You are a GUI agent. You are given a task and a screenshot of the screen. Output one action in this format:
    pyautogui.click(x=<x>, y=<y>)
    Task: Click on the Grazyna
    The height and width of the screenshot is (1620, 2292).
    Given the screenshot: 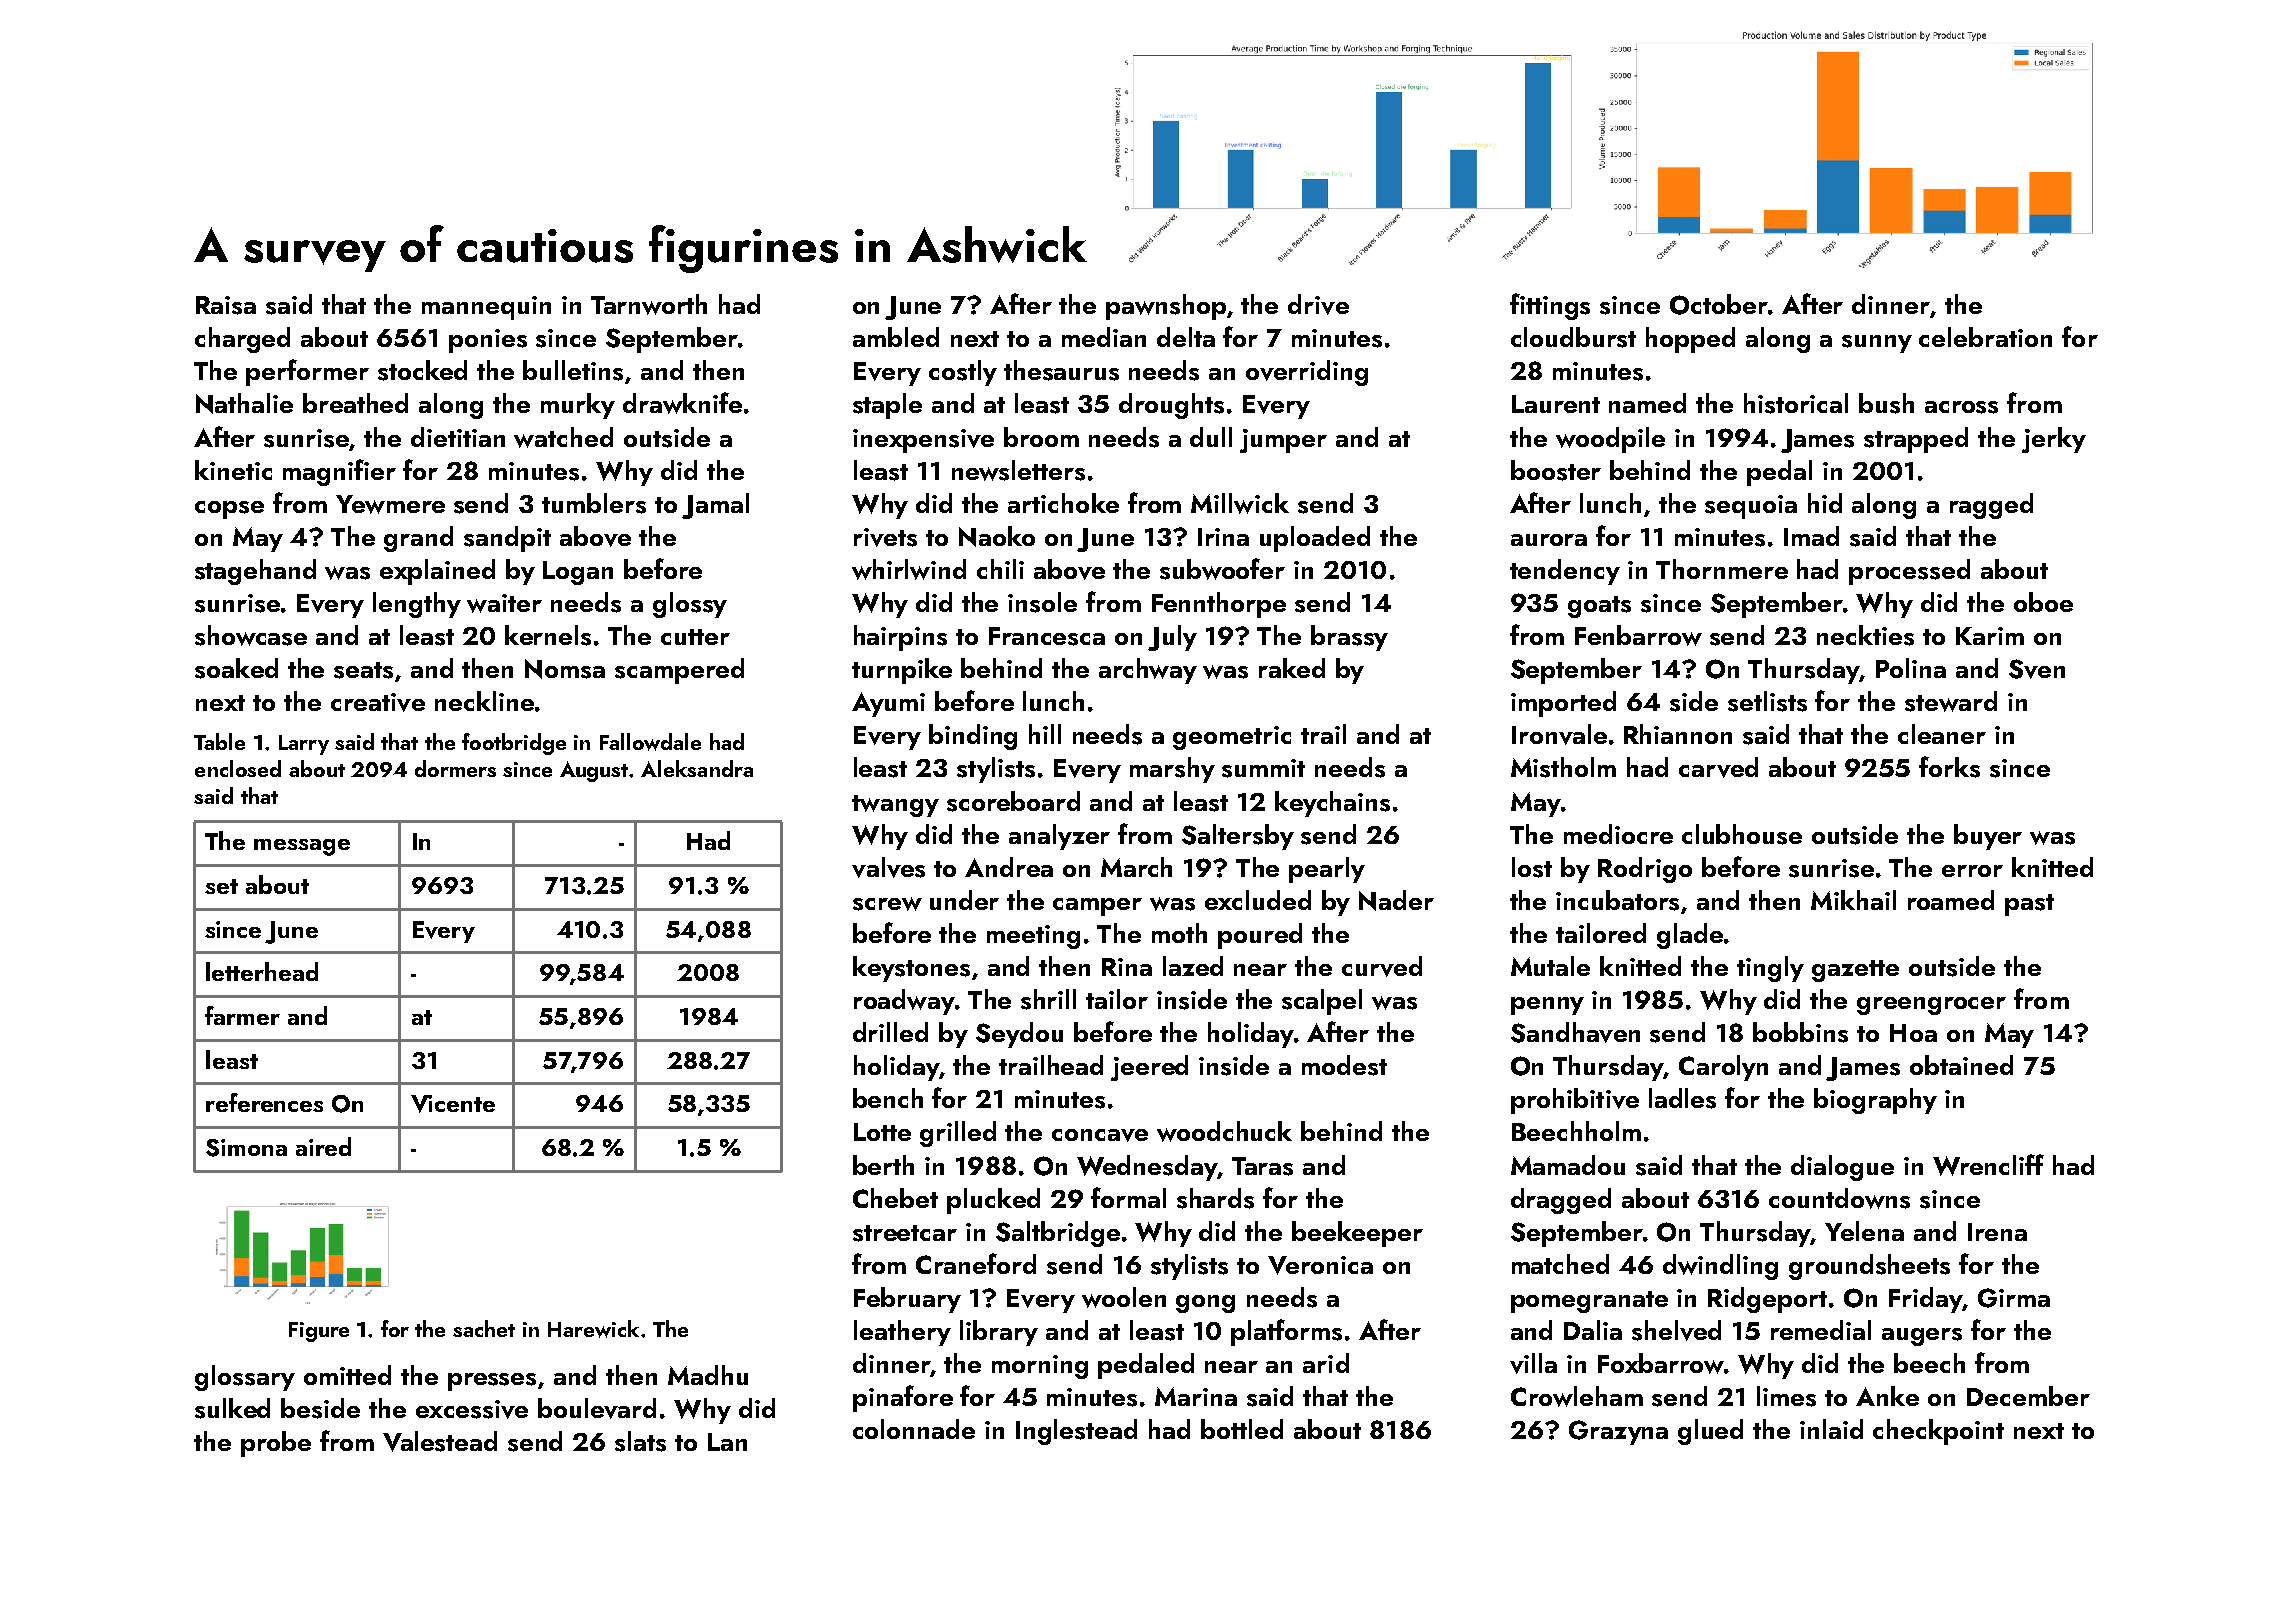 What is the action you would take?
    pyautogui.click(x=1618, y=1432)
